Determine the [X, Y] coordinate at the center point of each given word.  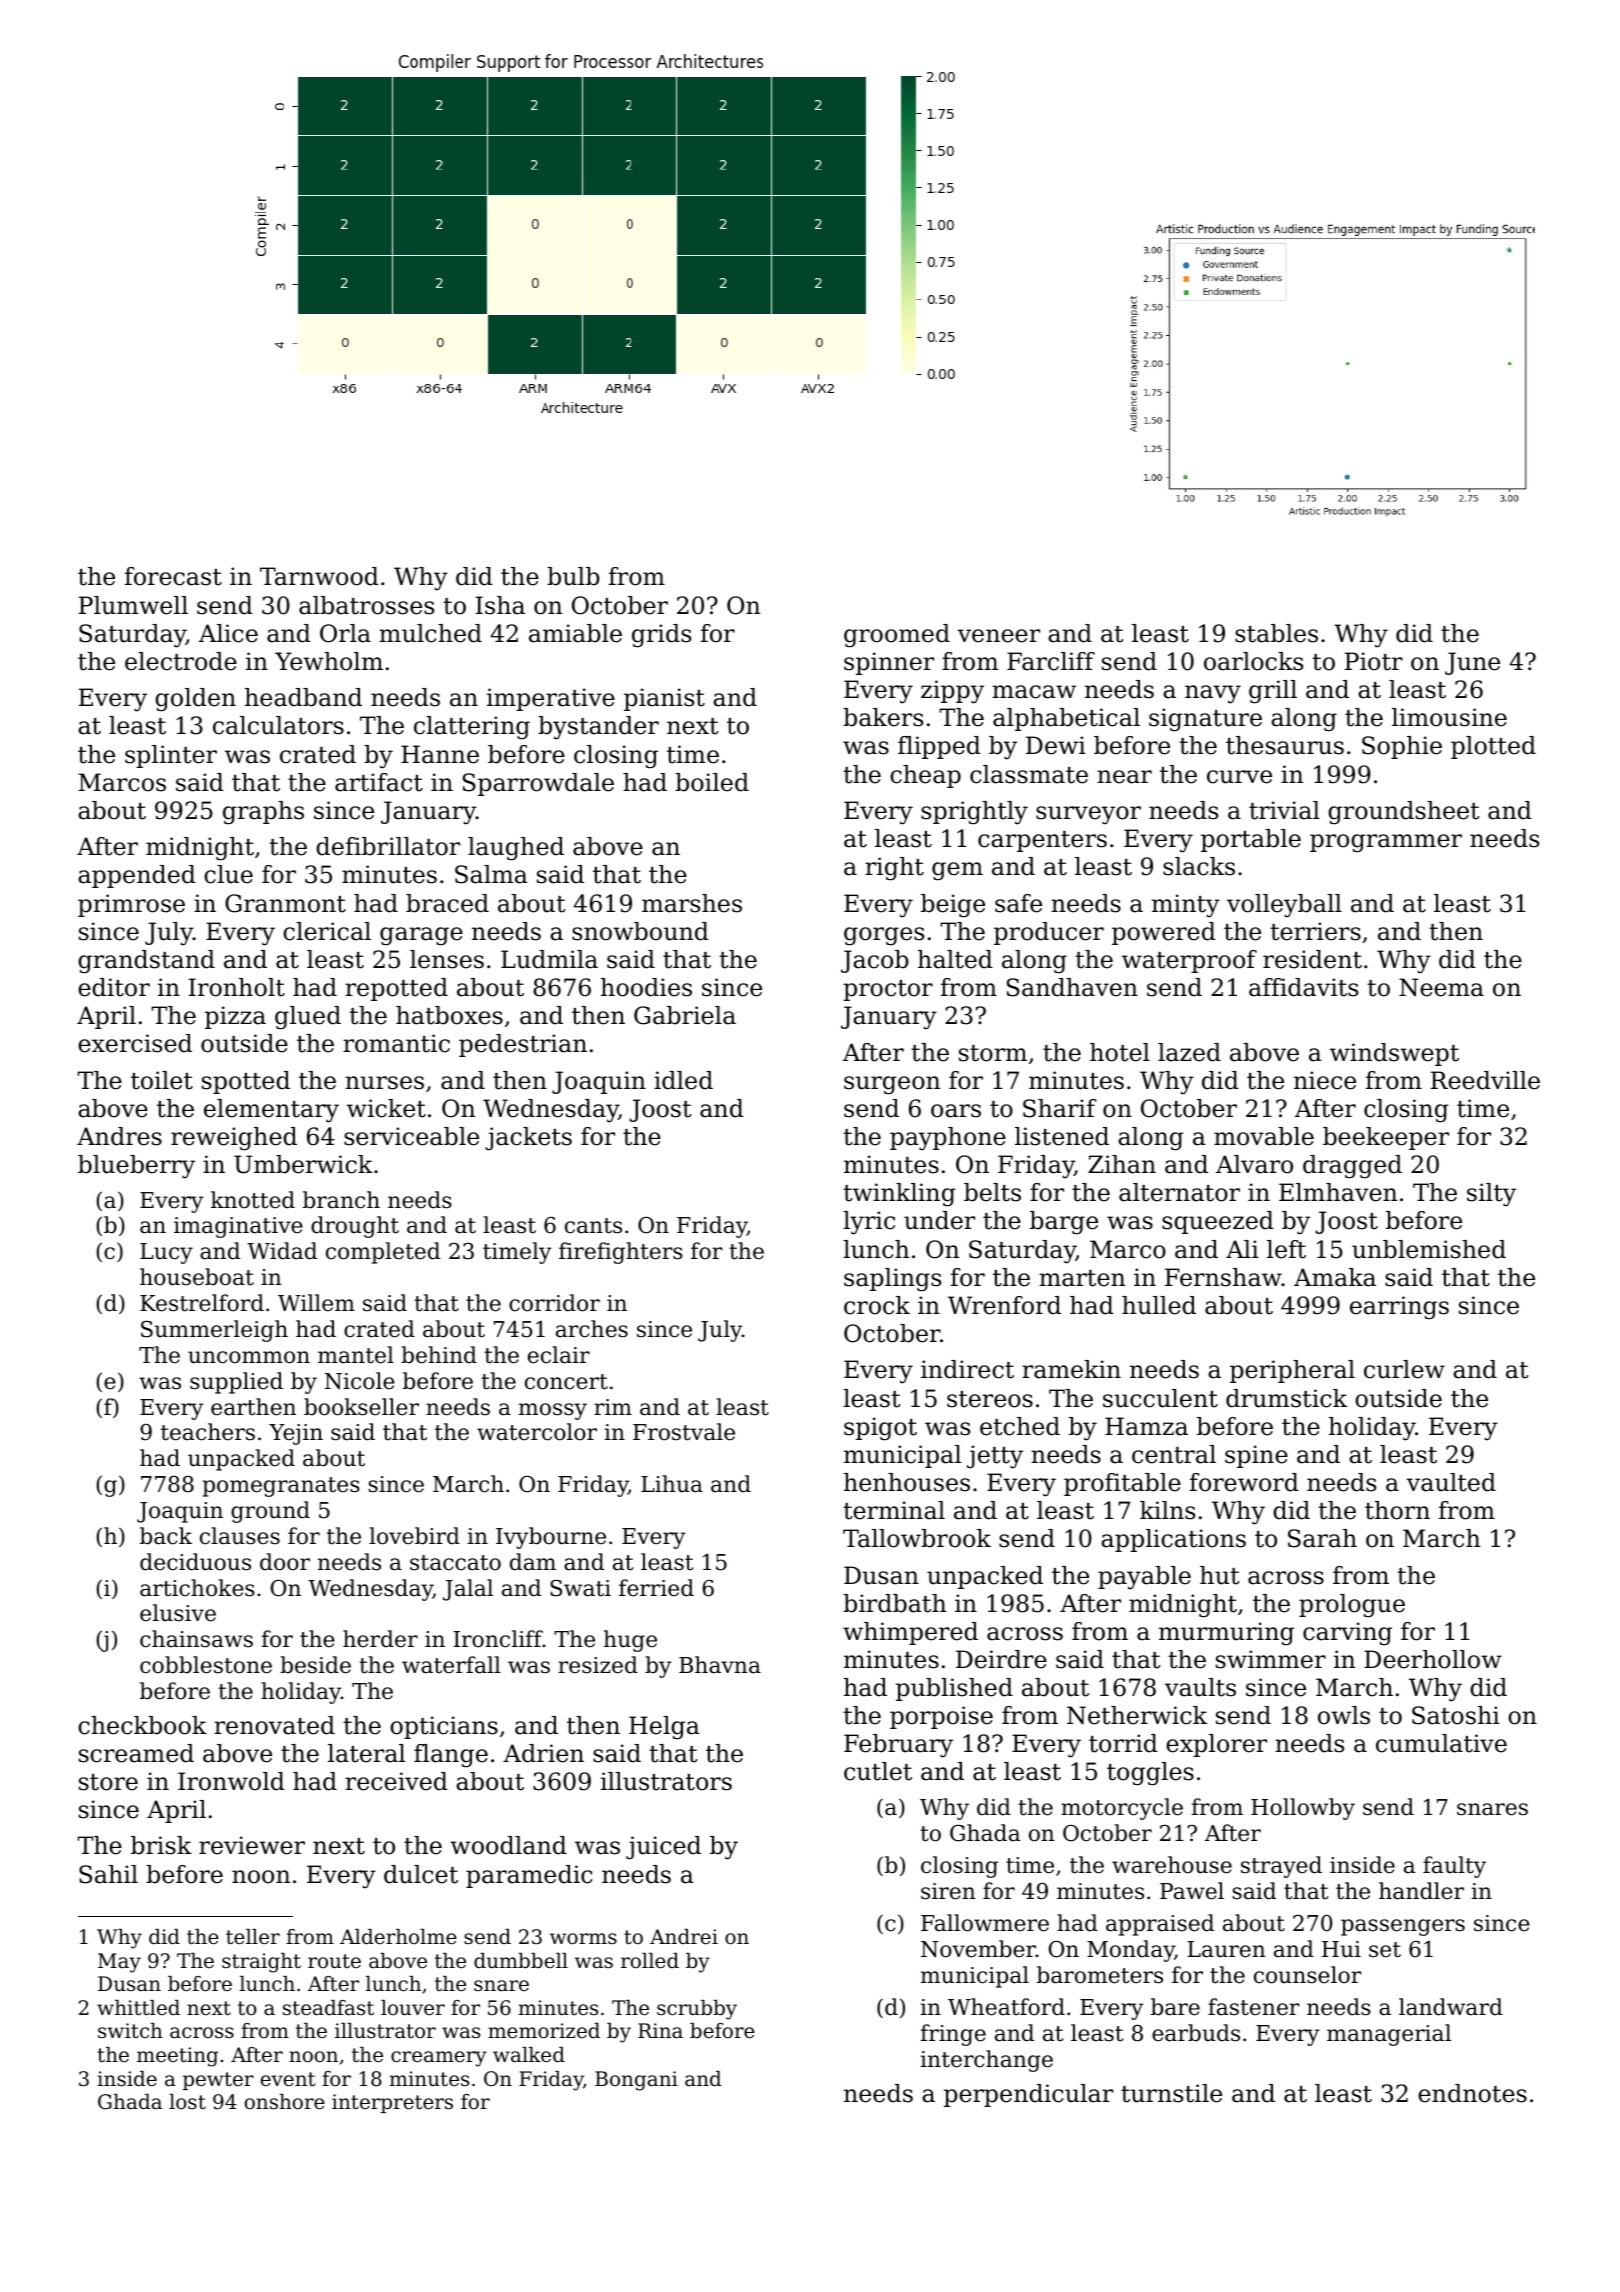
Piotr [1374, 661]
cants [593, 1226]
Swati [580, 1588]
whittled [138, 2008]
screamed [136, 1753]
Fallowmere [985, 1923]
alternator [1179, 1192]
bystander [598, 728]
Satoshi [1456, 1715]
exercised [135, 1043]
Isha [500, 605]
